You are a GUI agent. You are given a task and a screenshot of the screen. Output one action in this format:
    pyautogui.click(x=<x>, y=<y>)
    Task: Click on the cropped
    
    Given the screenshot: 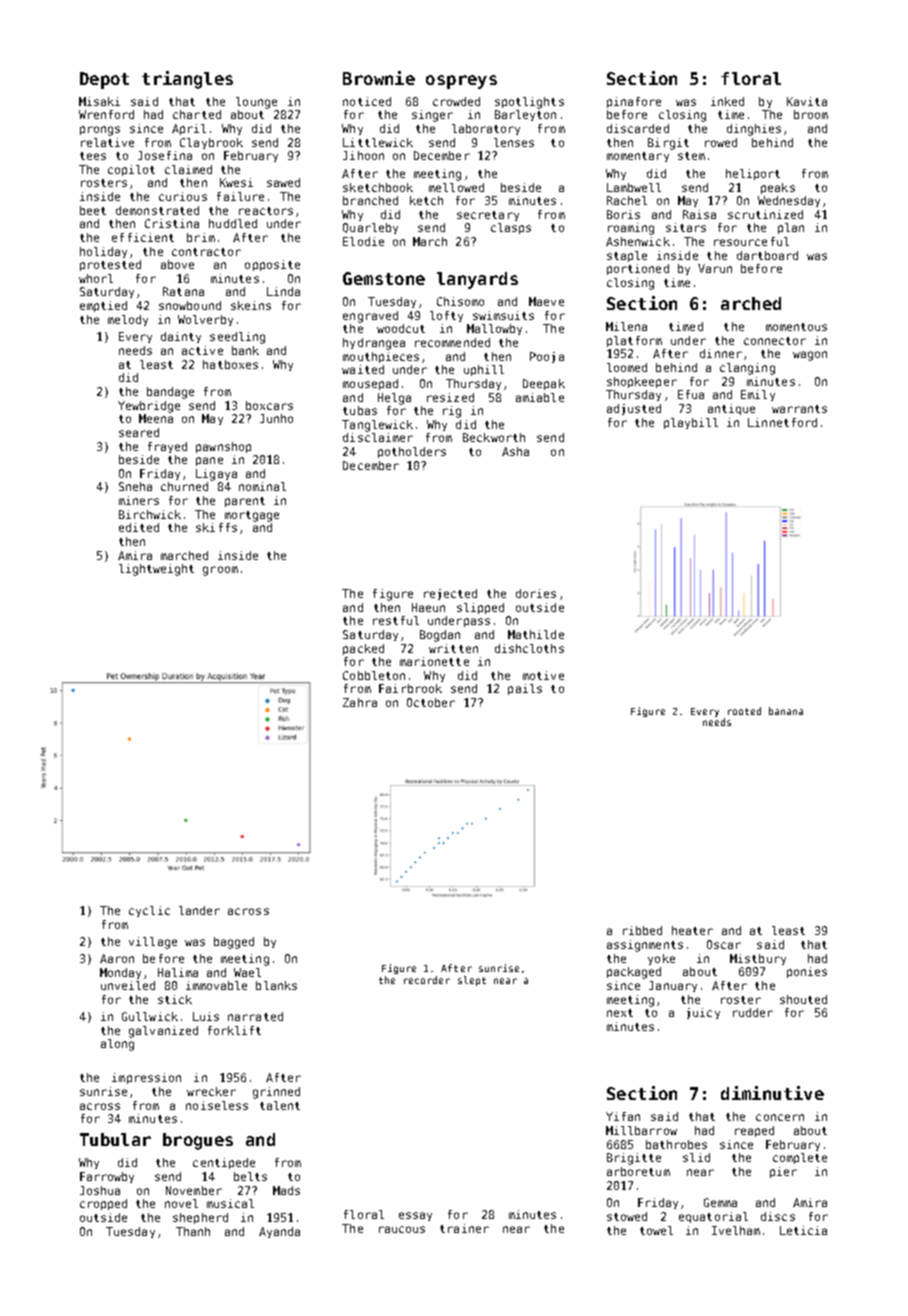 What is the action you would take?
    pyautogui.click(x=103, y=1204)
